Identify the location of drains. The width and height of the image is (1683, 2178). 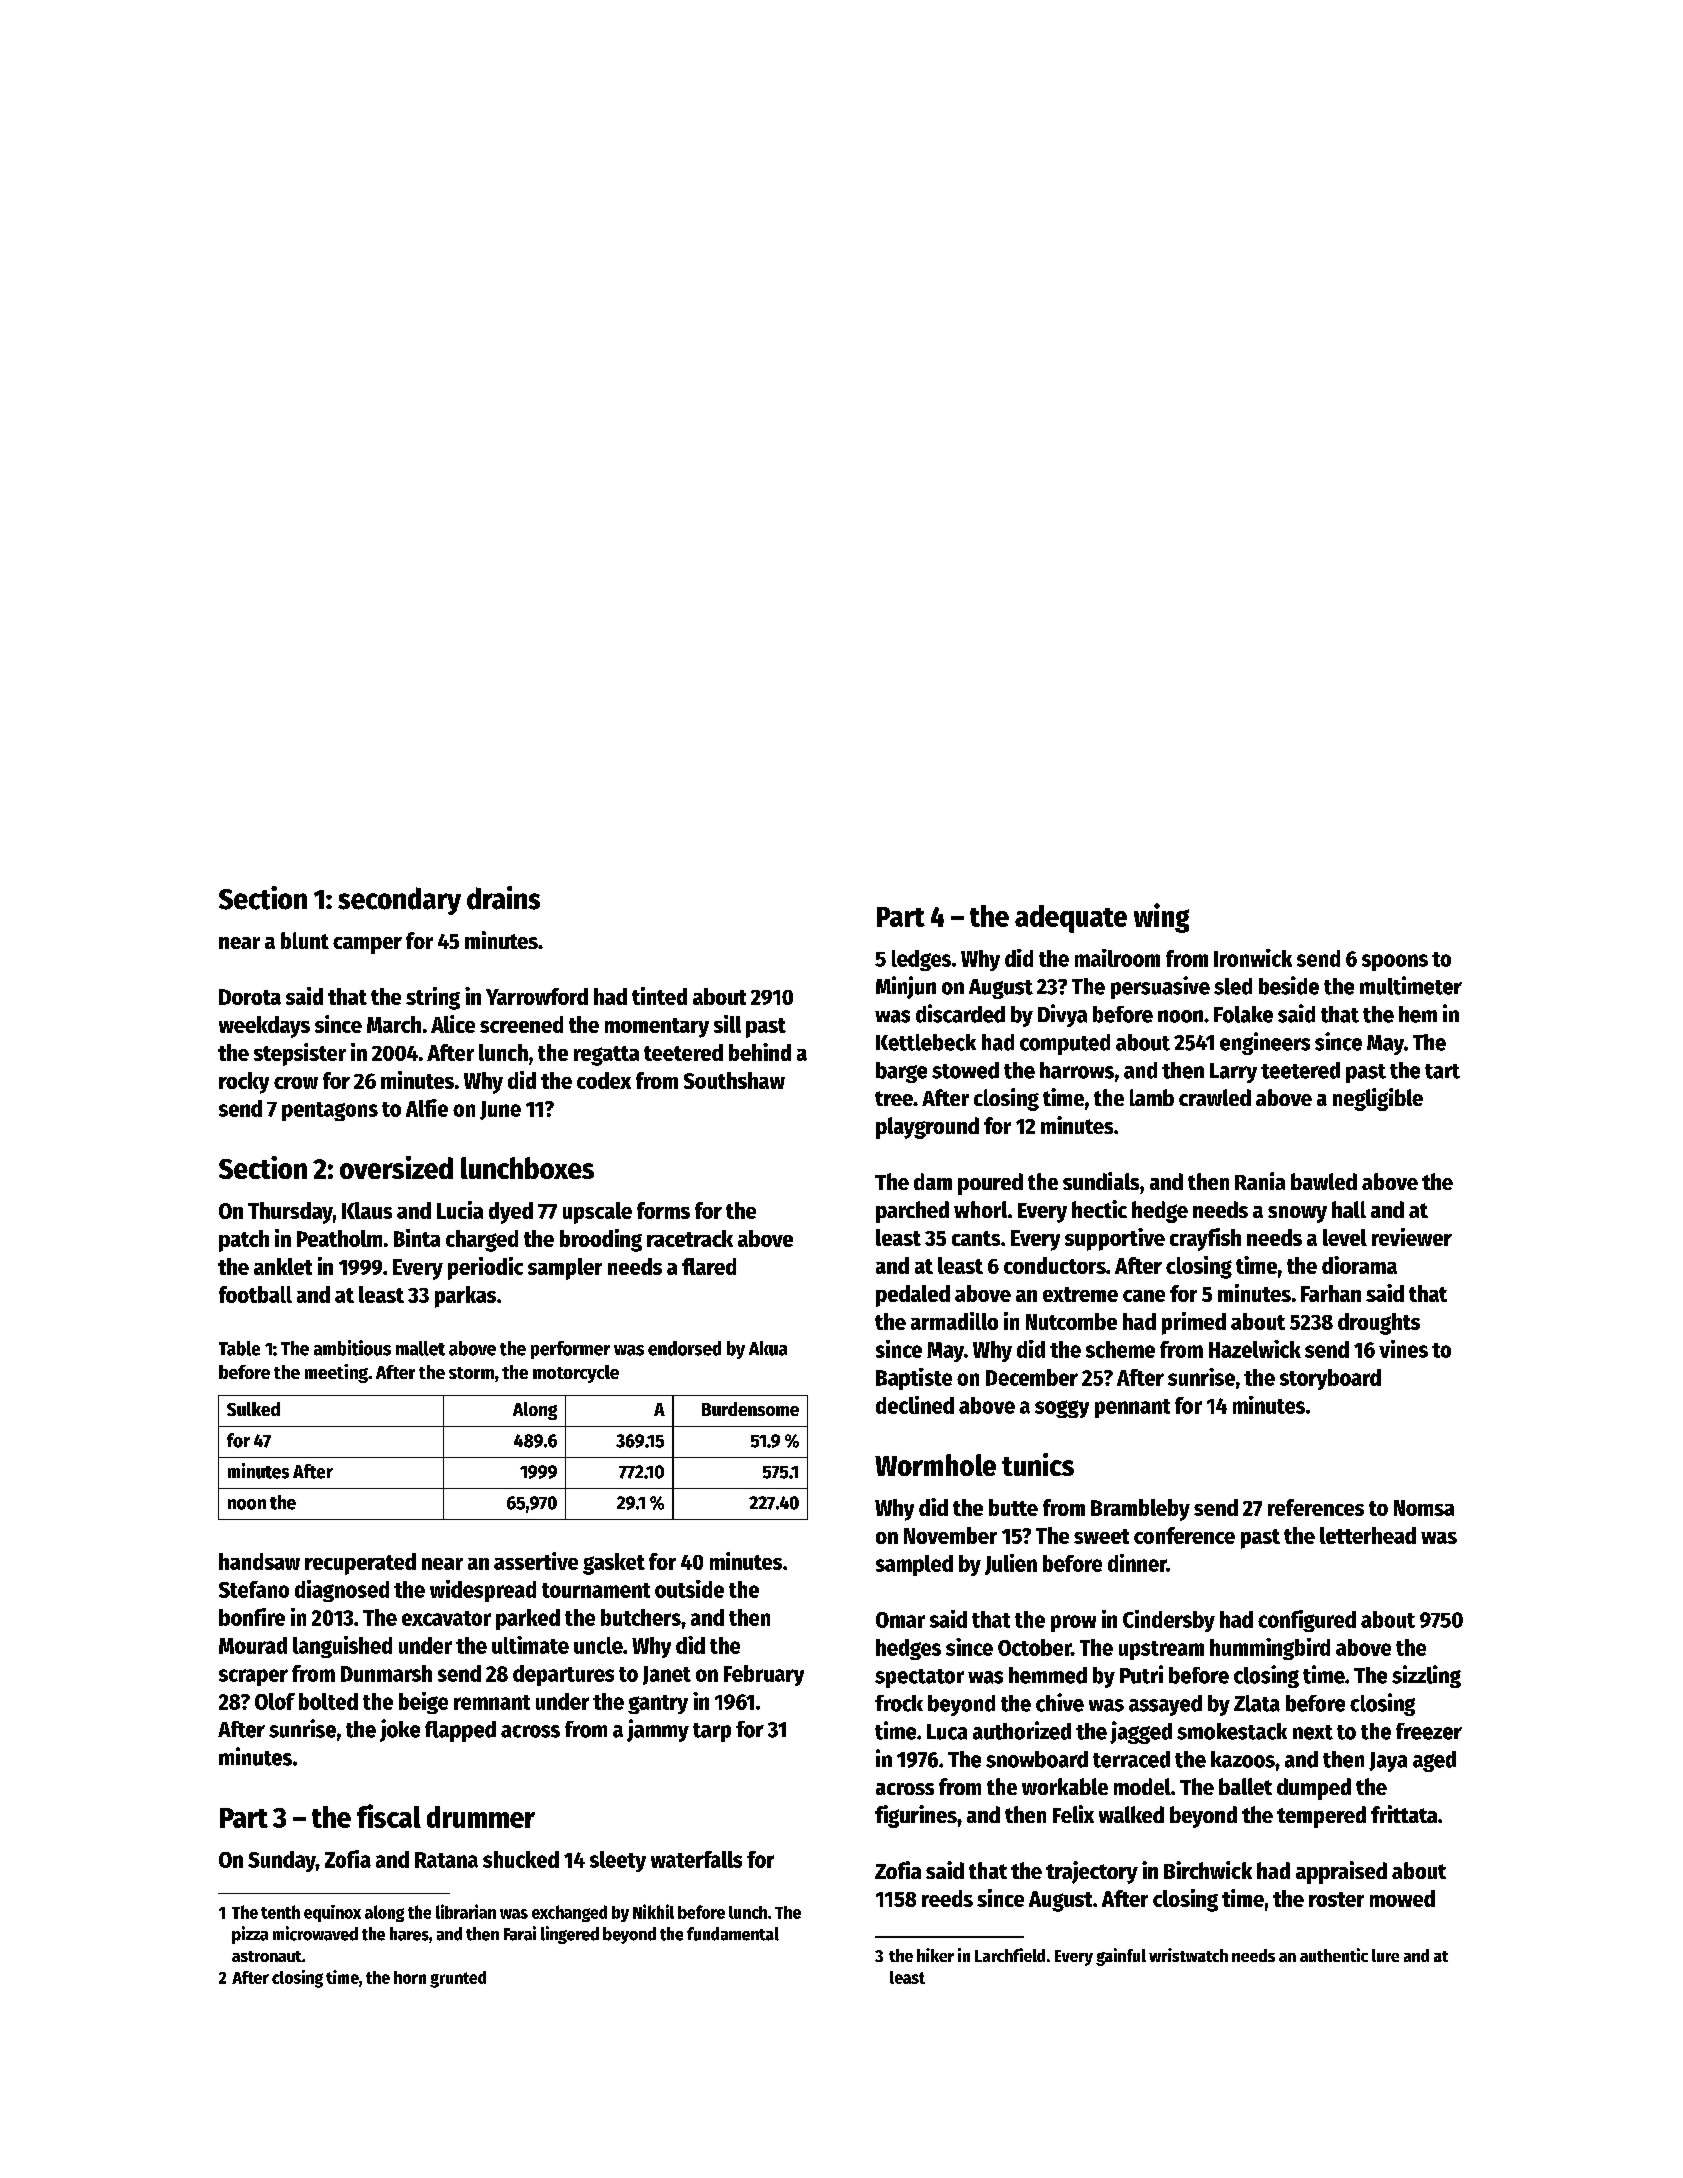
(503, 898).
